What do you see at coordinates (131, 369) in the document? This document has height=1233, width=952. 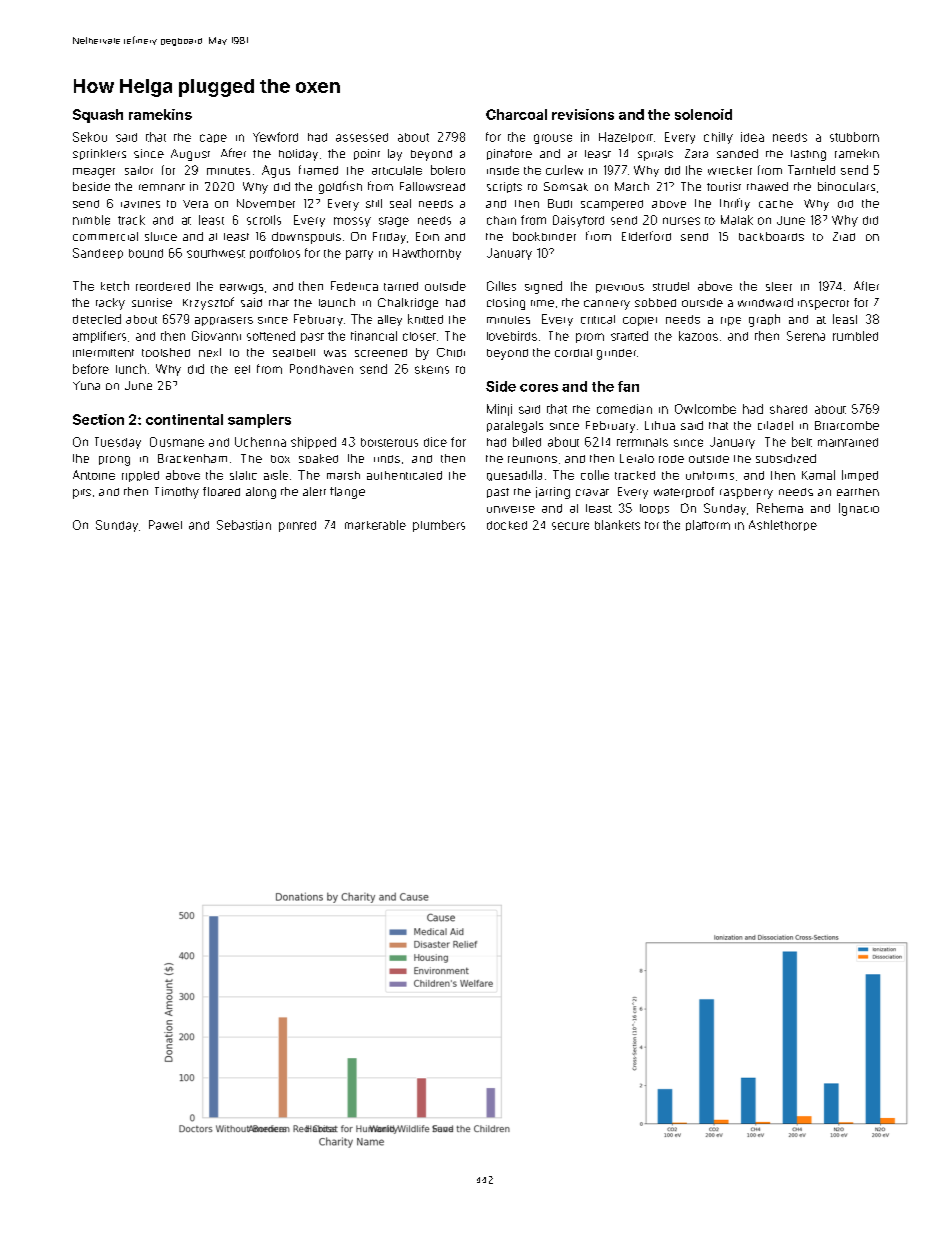 I see `lunch` at bounding box center [131, 369].
